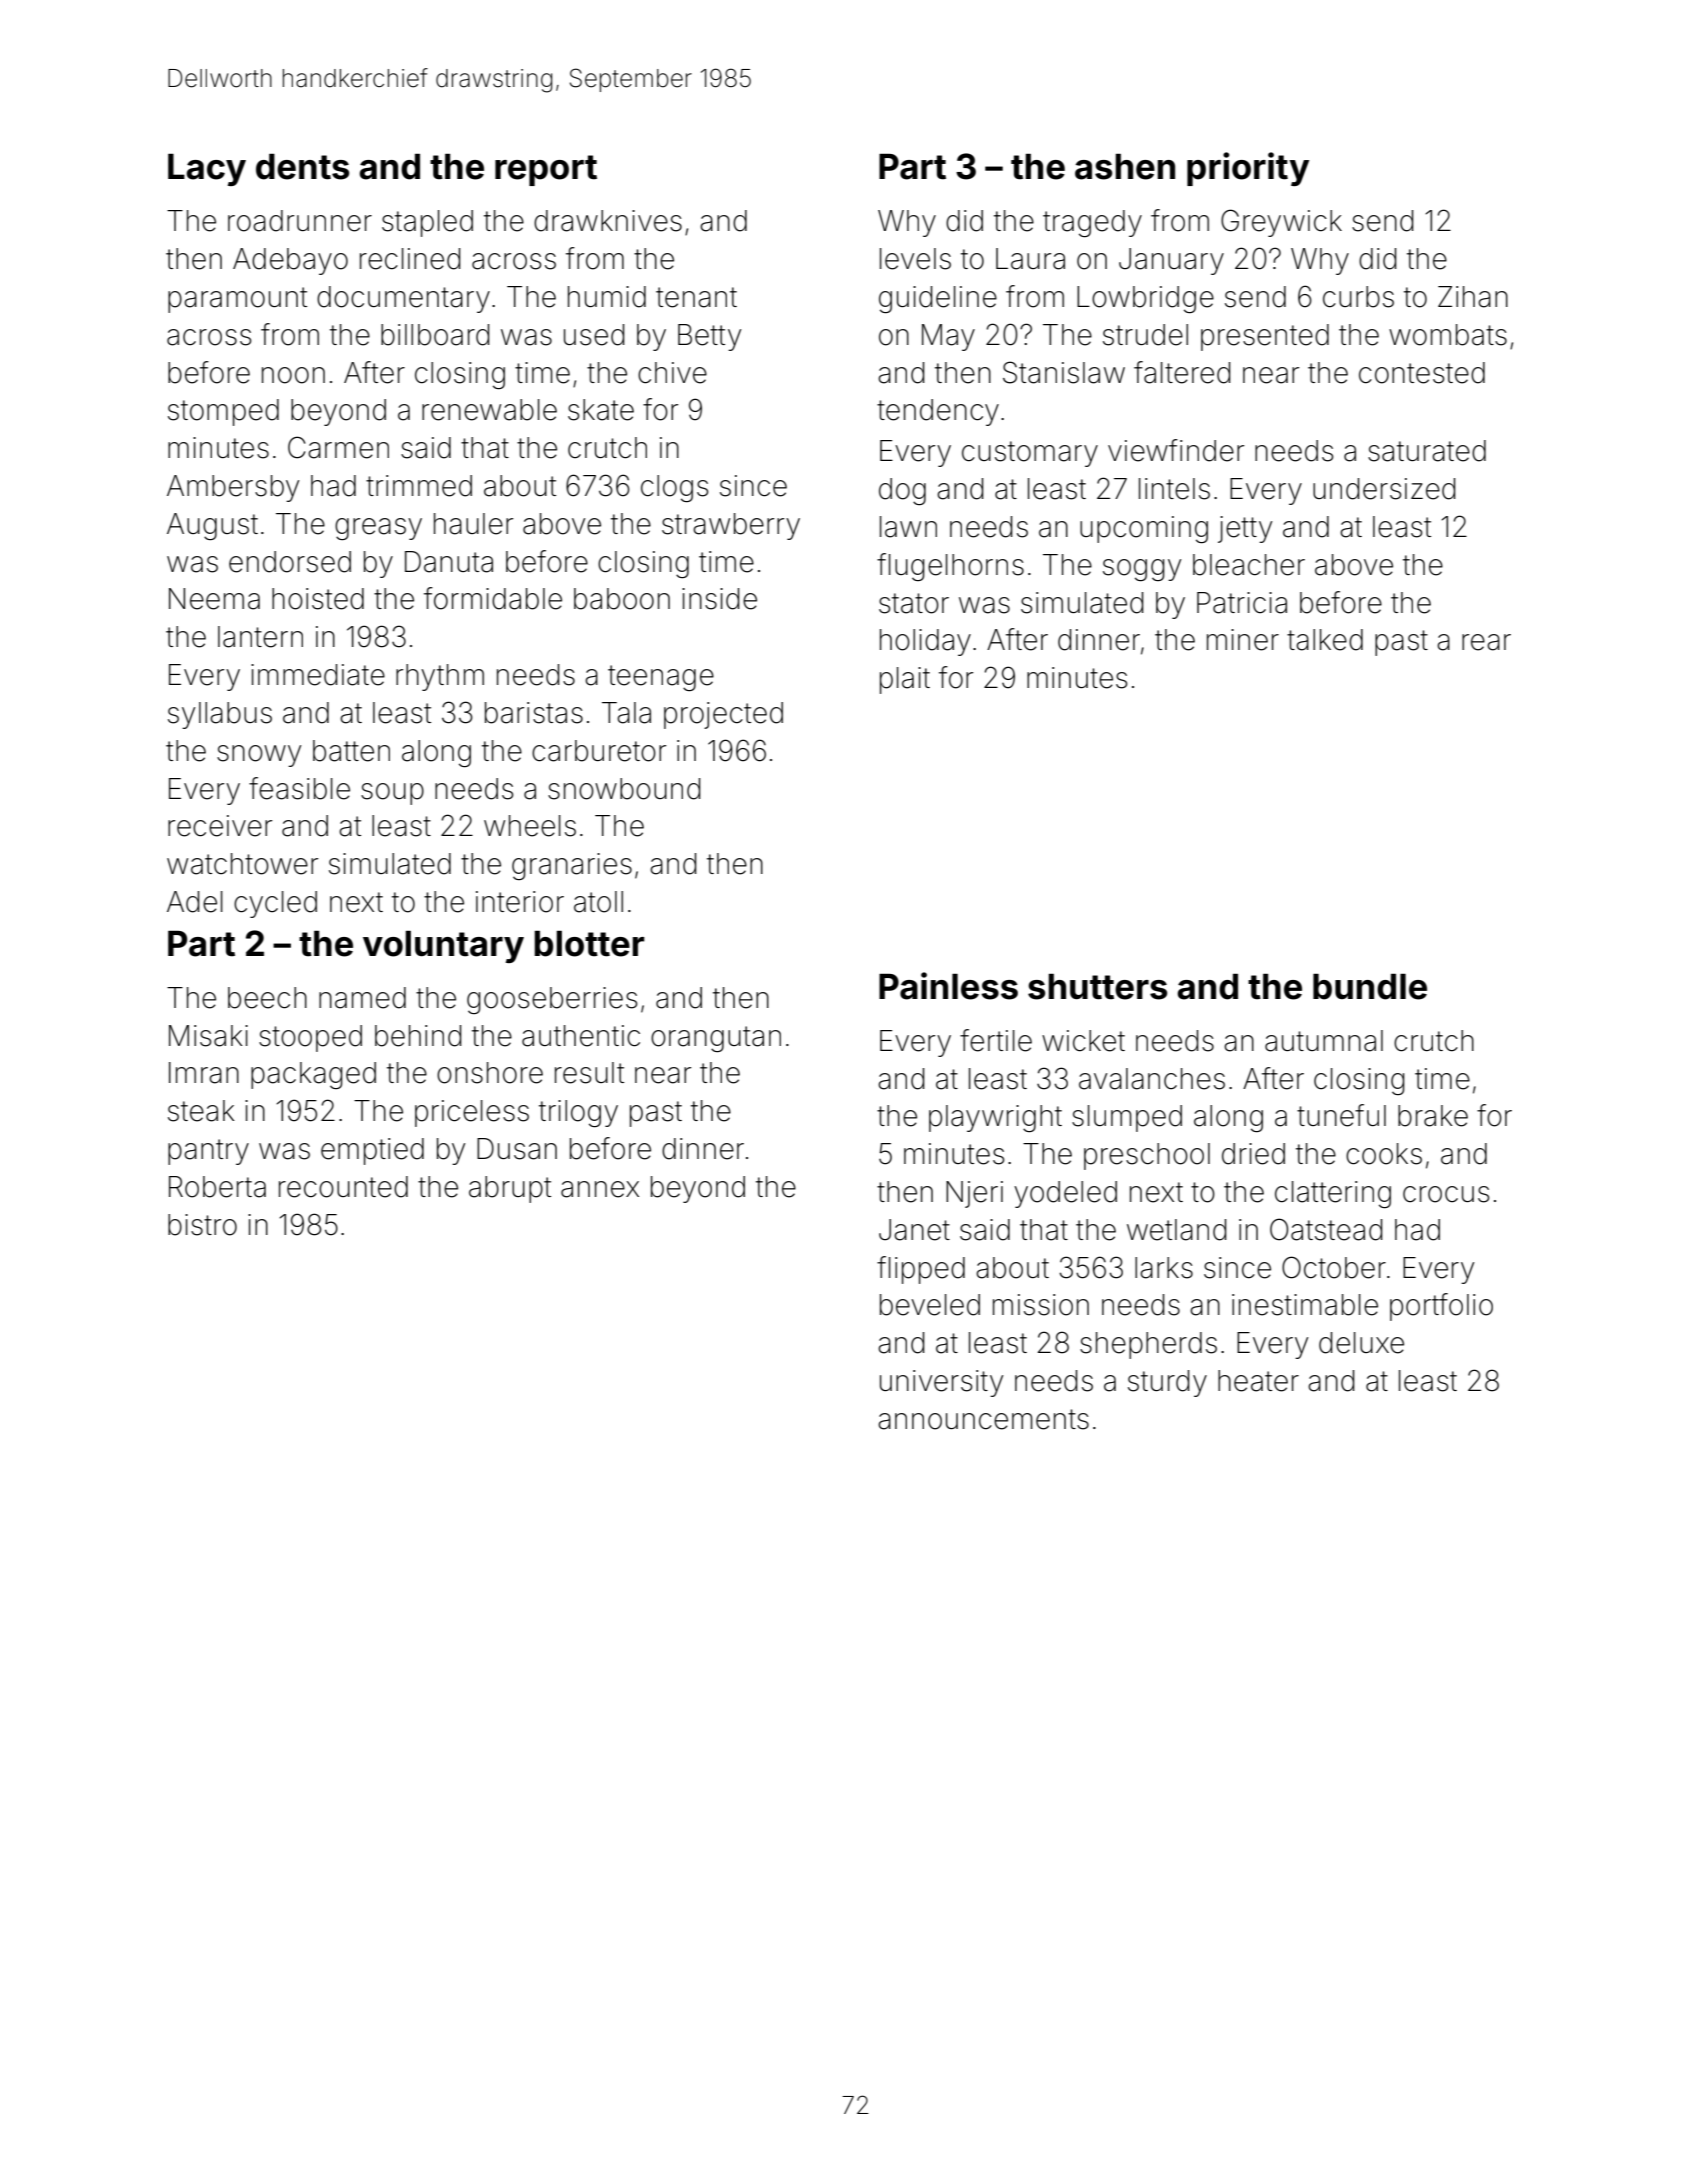  I want to click on university, so click(941, 1383).
